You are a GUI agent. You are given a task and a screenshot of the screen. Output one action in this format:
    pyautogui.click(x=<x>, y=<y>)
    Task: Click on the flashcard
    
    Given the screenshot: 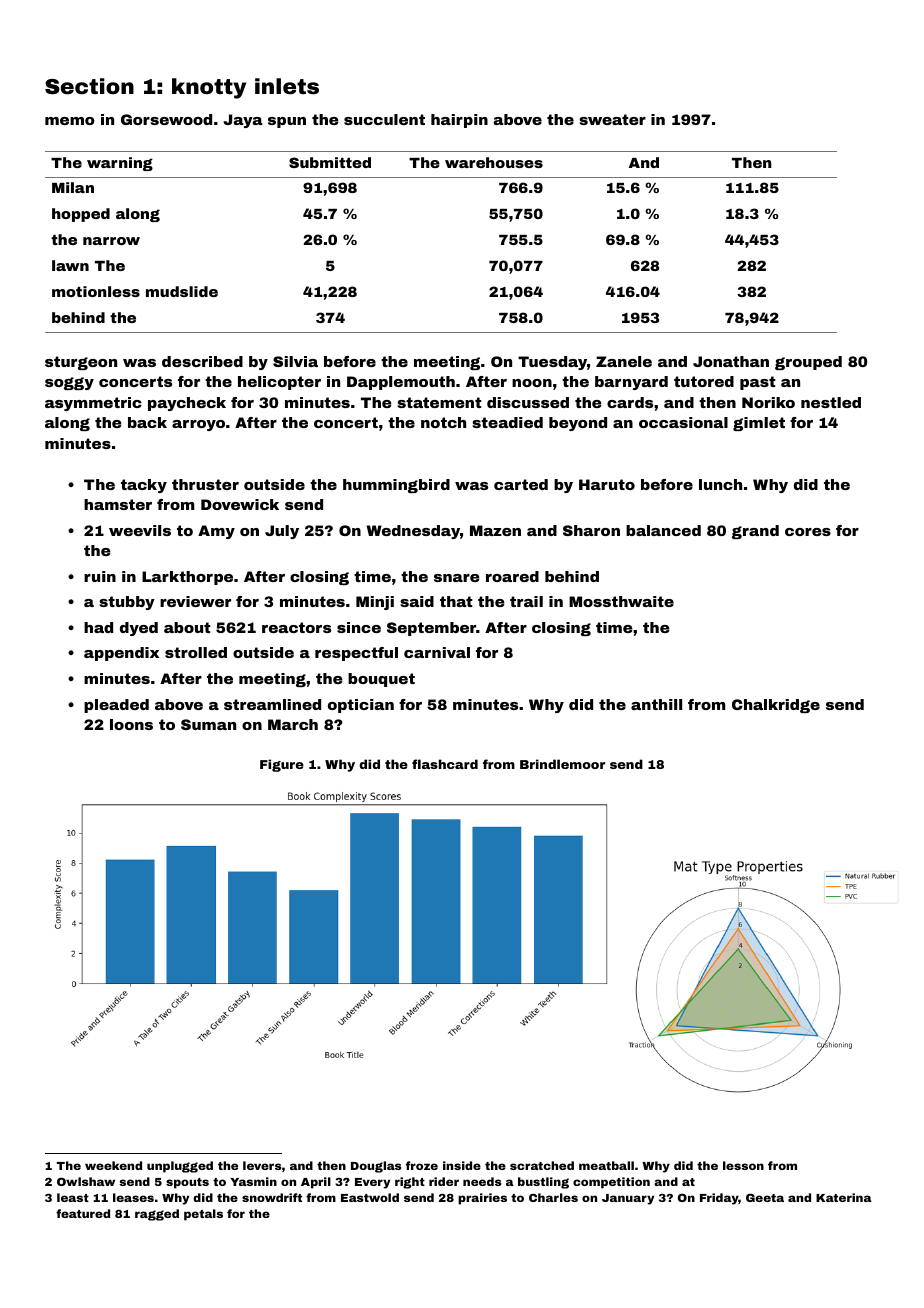 What is the action you would take?
    pyautogui.click(x=445, y=764)
